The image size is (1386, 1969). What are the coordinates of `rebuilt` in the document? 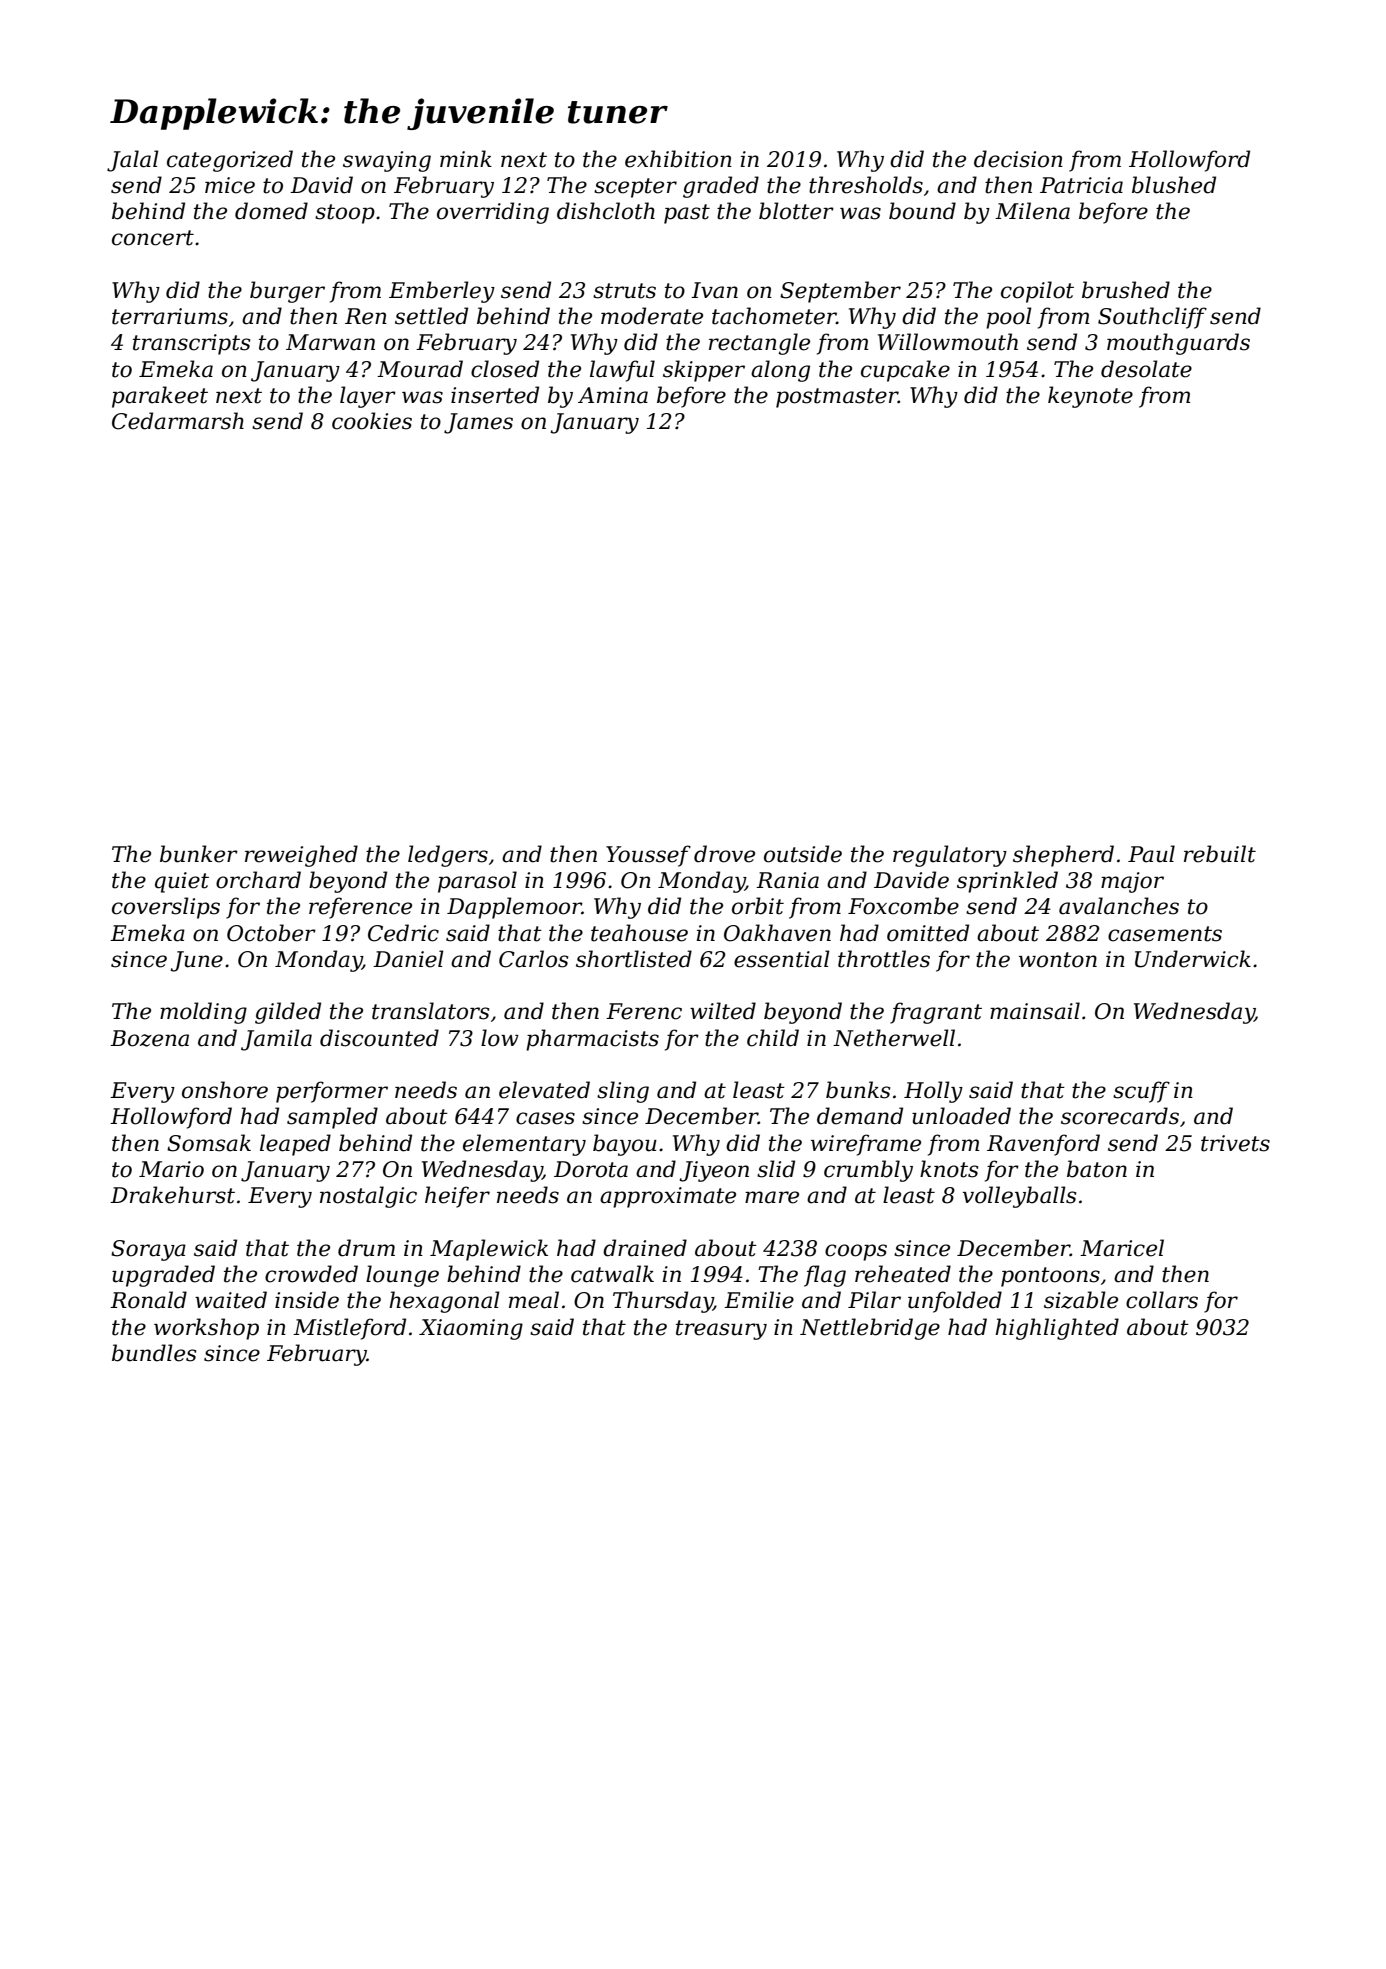 It's located at (1220, 854).
